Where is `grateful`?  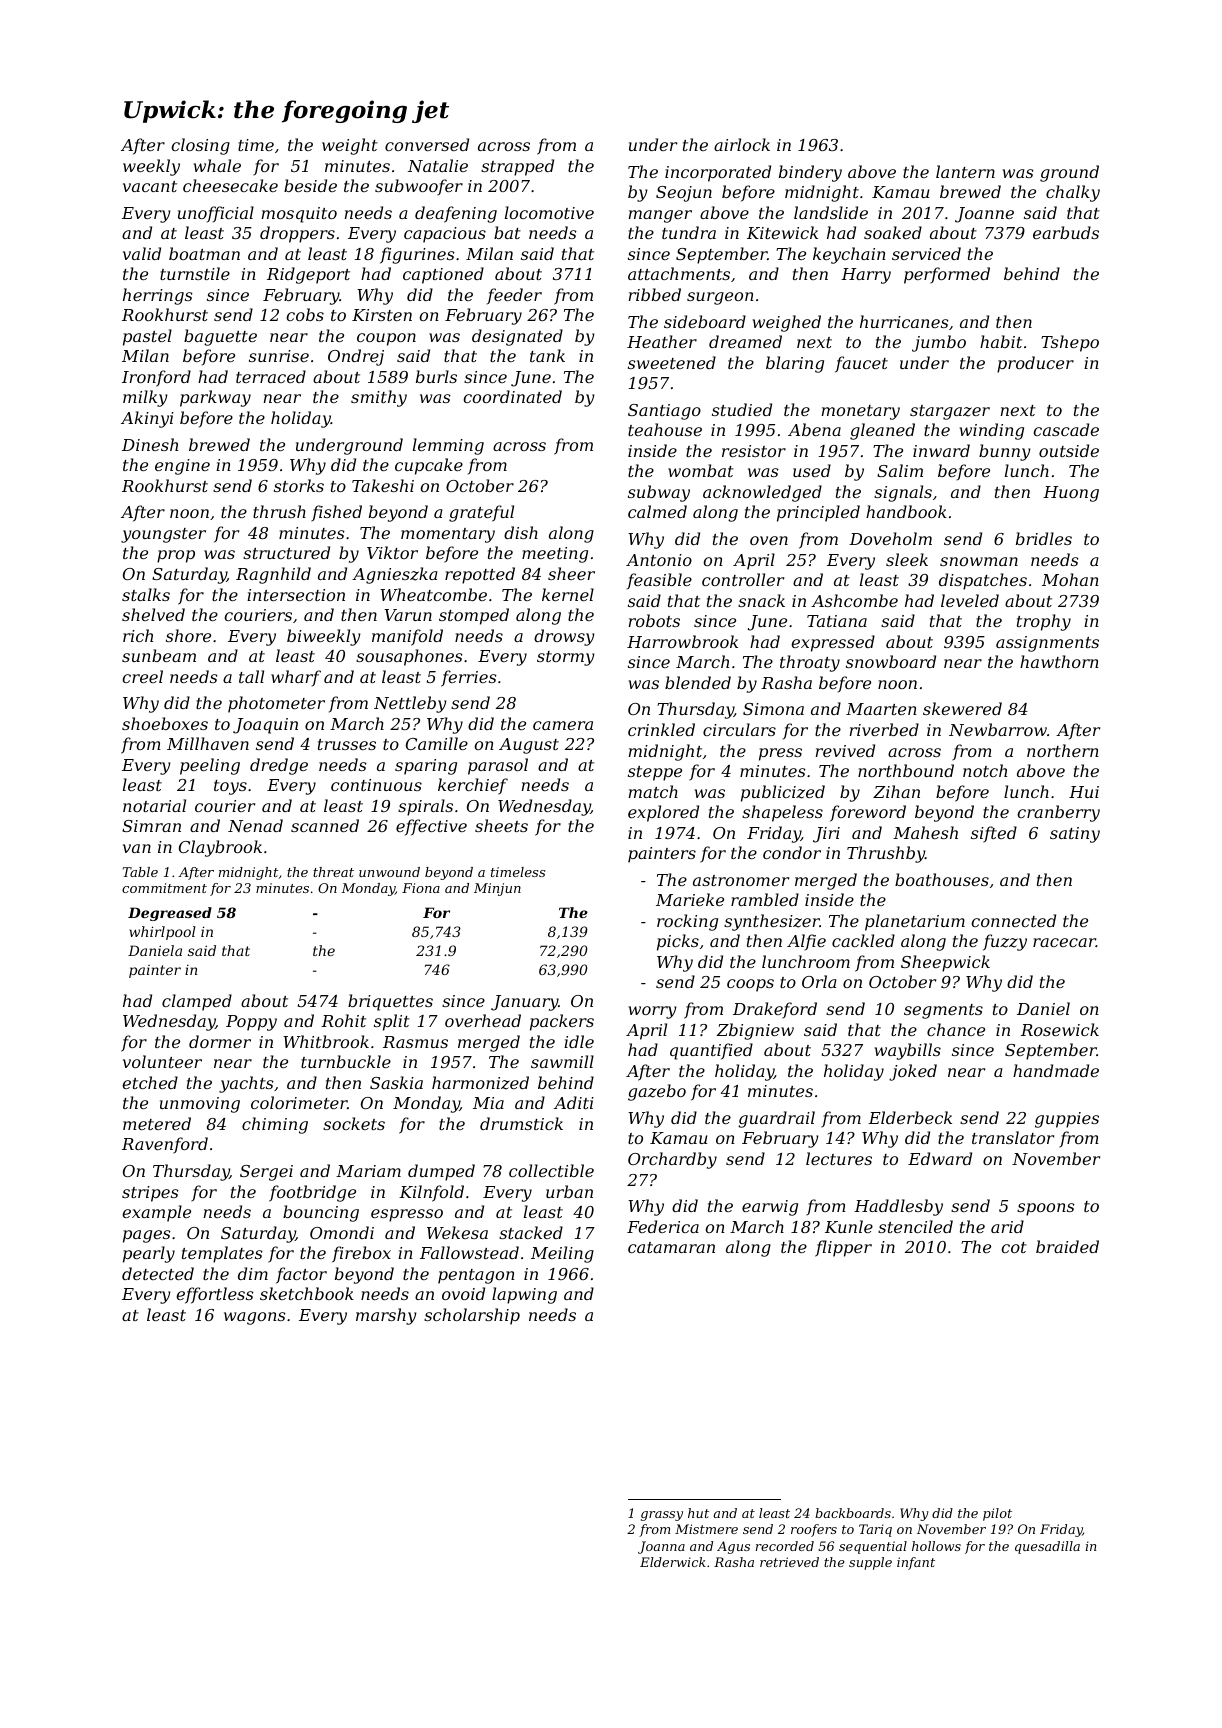 grateful is located at coordinates (481, 513).
